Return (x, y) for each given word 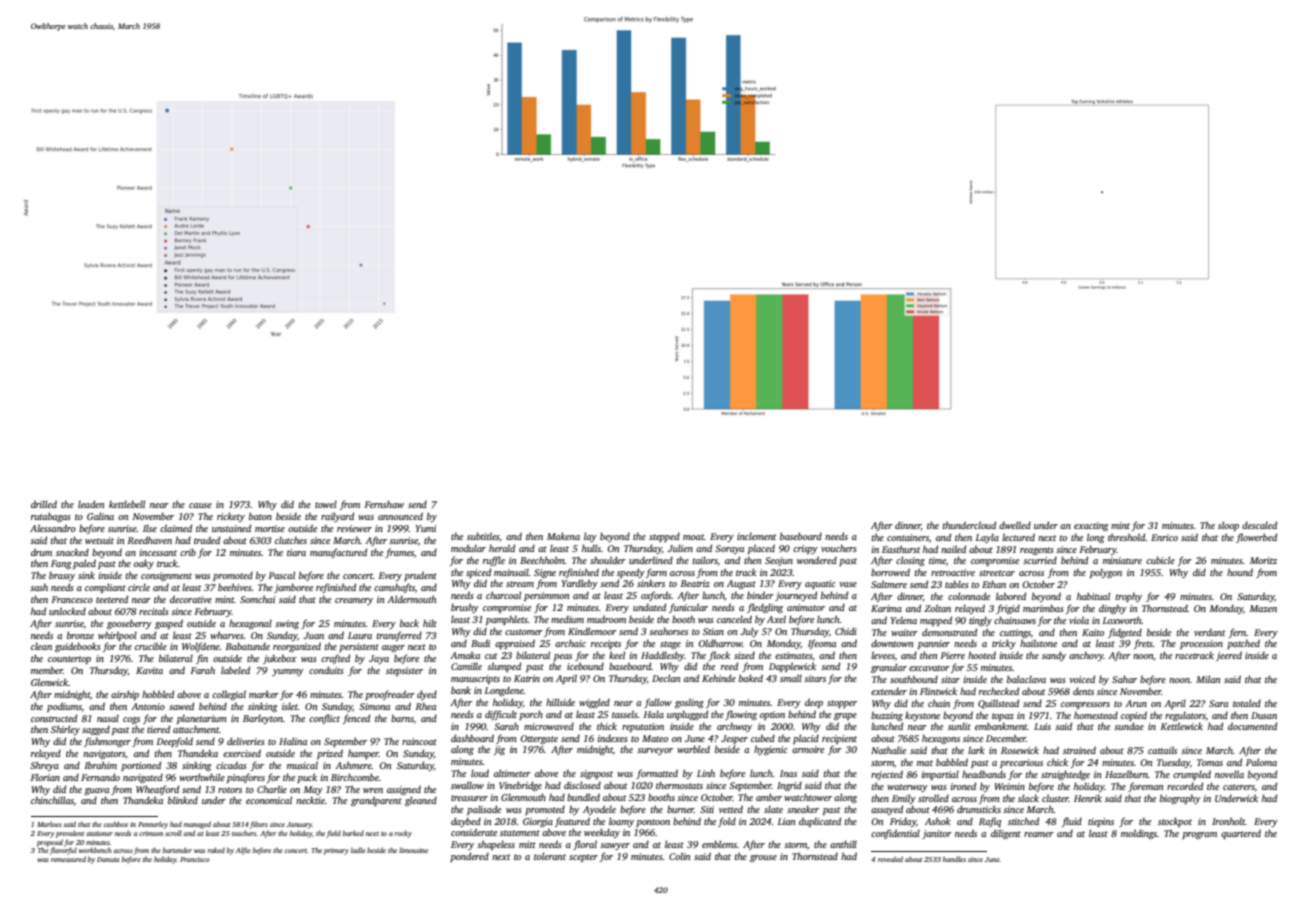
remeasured (68, 859)
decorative (191, 599)
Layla (987, 538)
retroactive (953, 572)
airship (125, 695)
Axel (776, 619)
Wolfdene (201, 647)
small (791, 678)
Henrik (1088, 798)
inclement (756, 536)
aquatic (820, 584)
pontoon (653, 823)
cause (200, 505)
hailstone (1038, 643)
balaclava (1026, 679)
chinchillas (52, 800)
